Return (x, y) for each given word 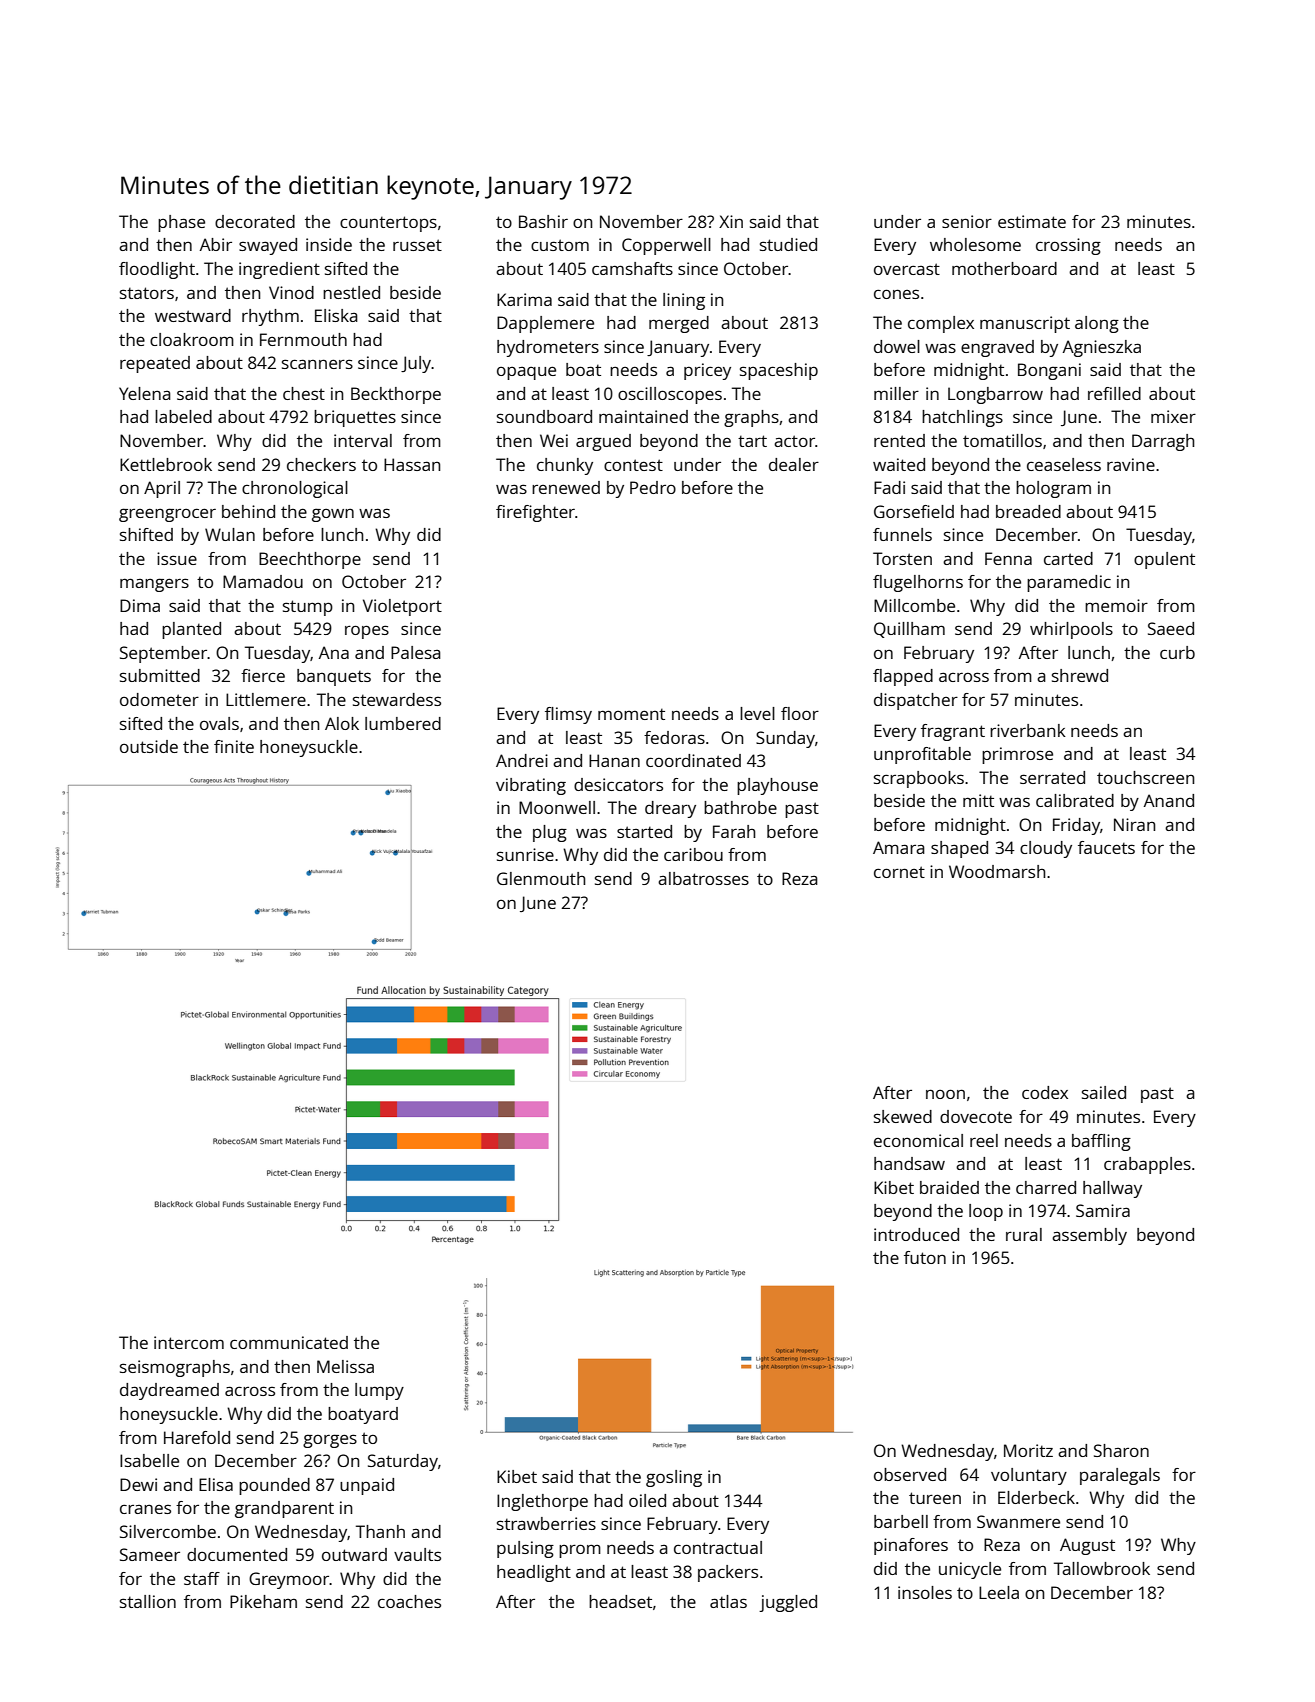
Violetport (402, 607)
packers (728, 1573)
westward (193, 315)
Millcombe (914, 605)
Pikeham (263, 1601)
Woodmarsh (997, 871)
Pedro (653, 487)
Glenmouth (541, 878)
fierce (263, 675)
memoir (1116, 605)
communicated (289, 1342)
